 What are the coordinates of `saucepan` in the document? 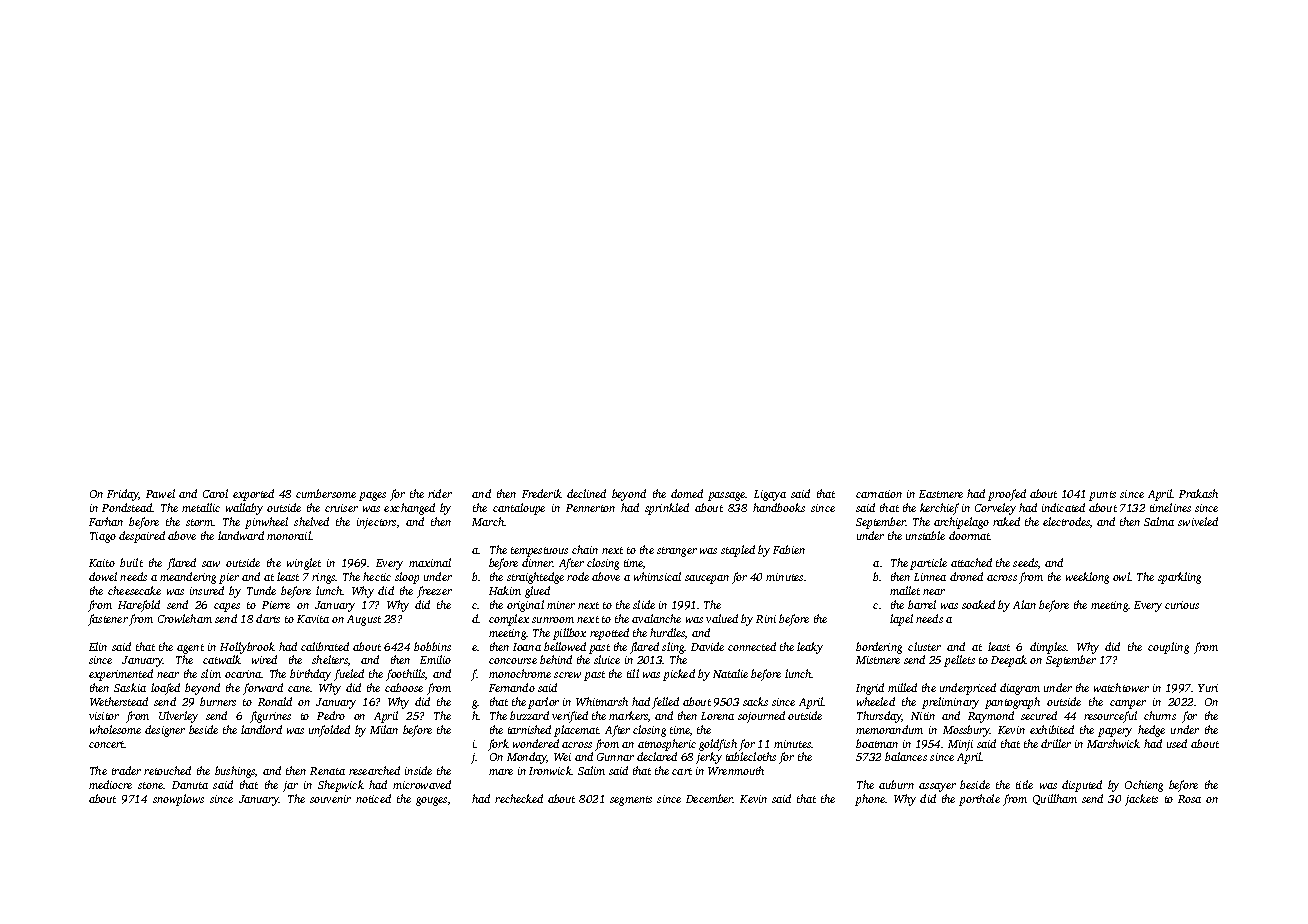 It's located at (707, 579).
